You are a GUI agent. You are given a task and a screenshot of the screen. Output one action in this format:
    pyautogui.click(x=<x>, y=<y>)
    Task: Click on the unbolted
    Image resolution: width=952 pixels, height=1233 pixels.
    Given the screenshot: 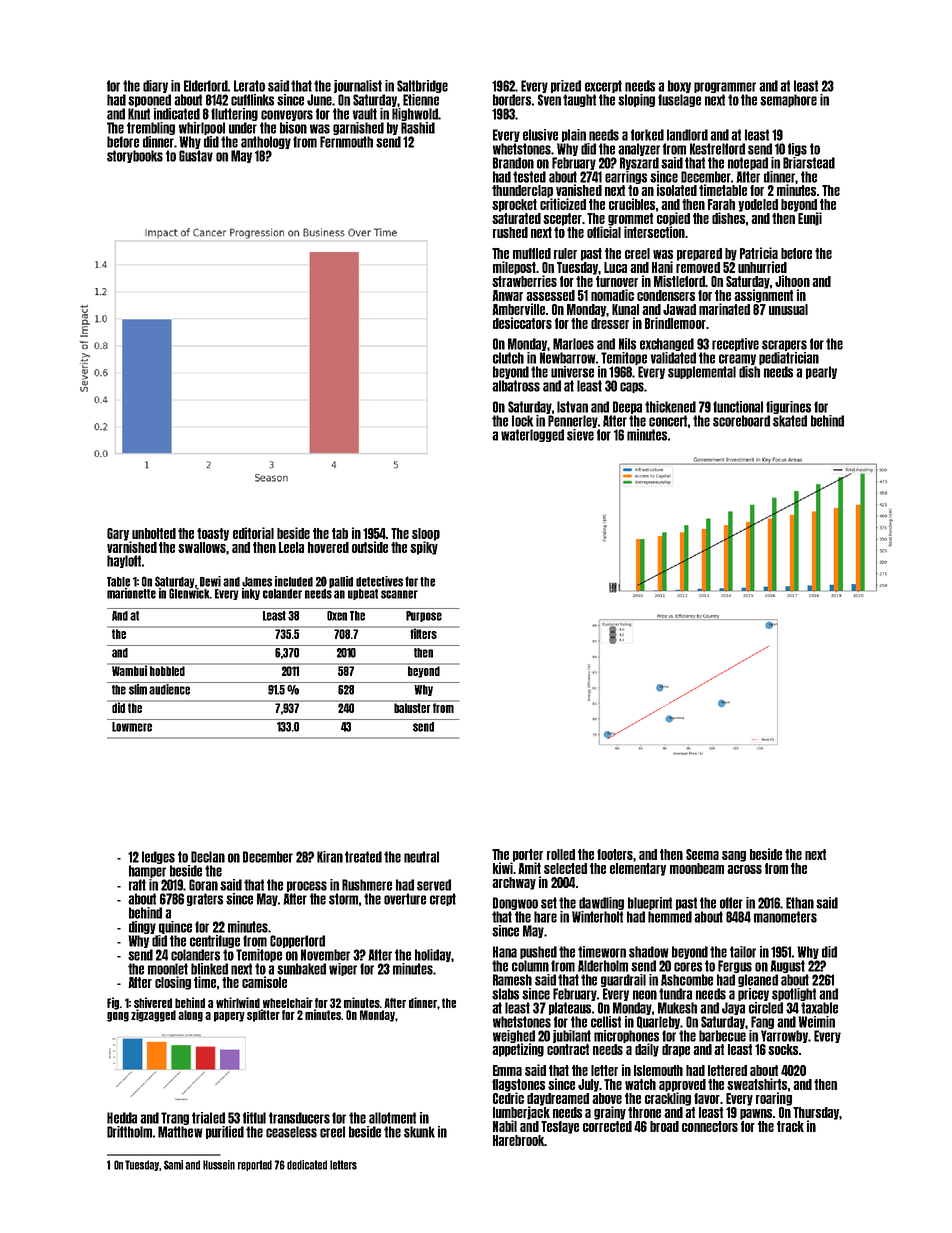 What is the action you would take?
    pyautogui.click(x=154, y=533)
